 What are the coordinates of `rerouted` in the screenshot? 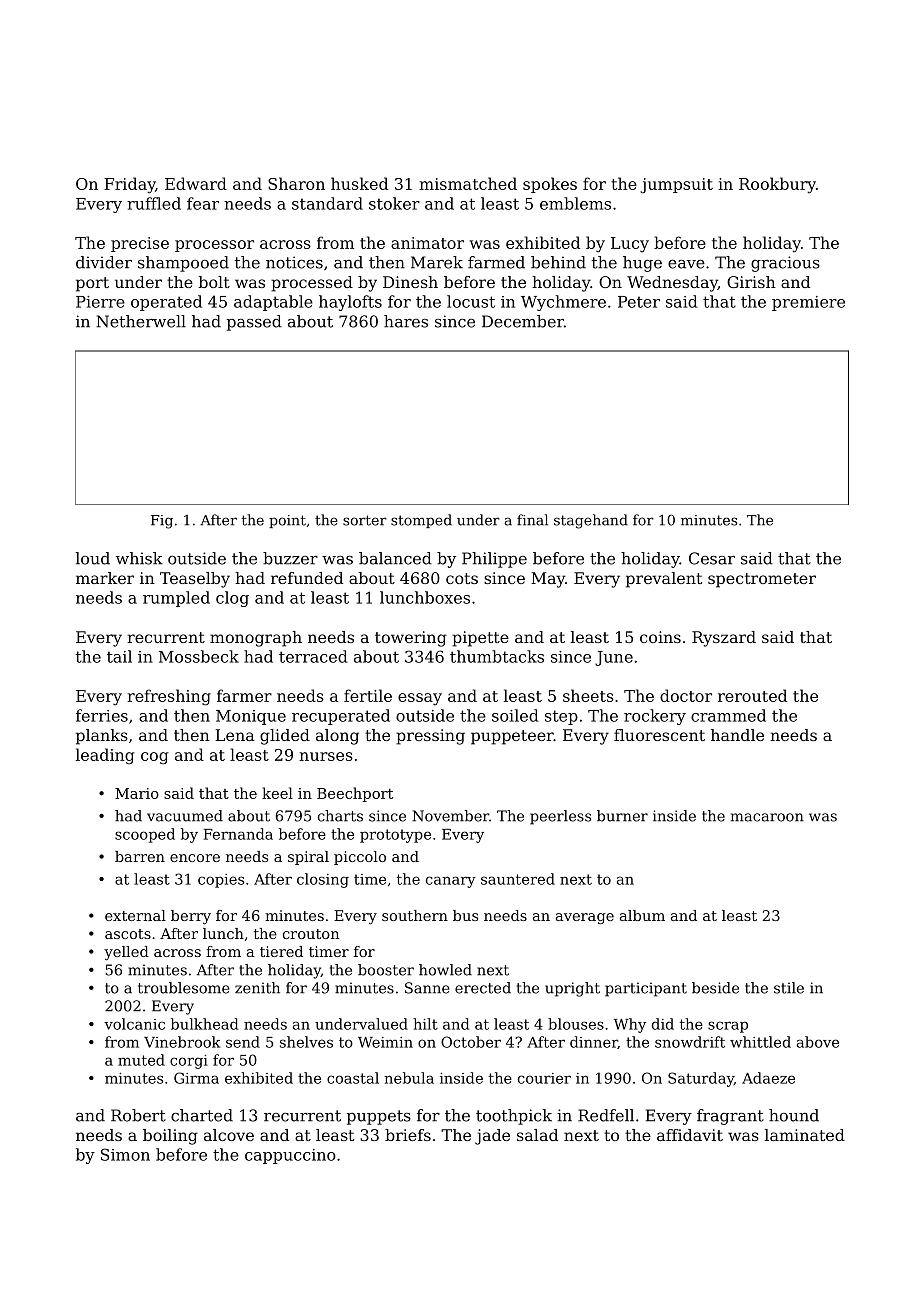 It's located at (752, 695).
